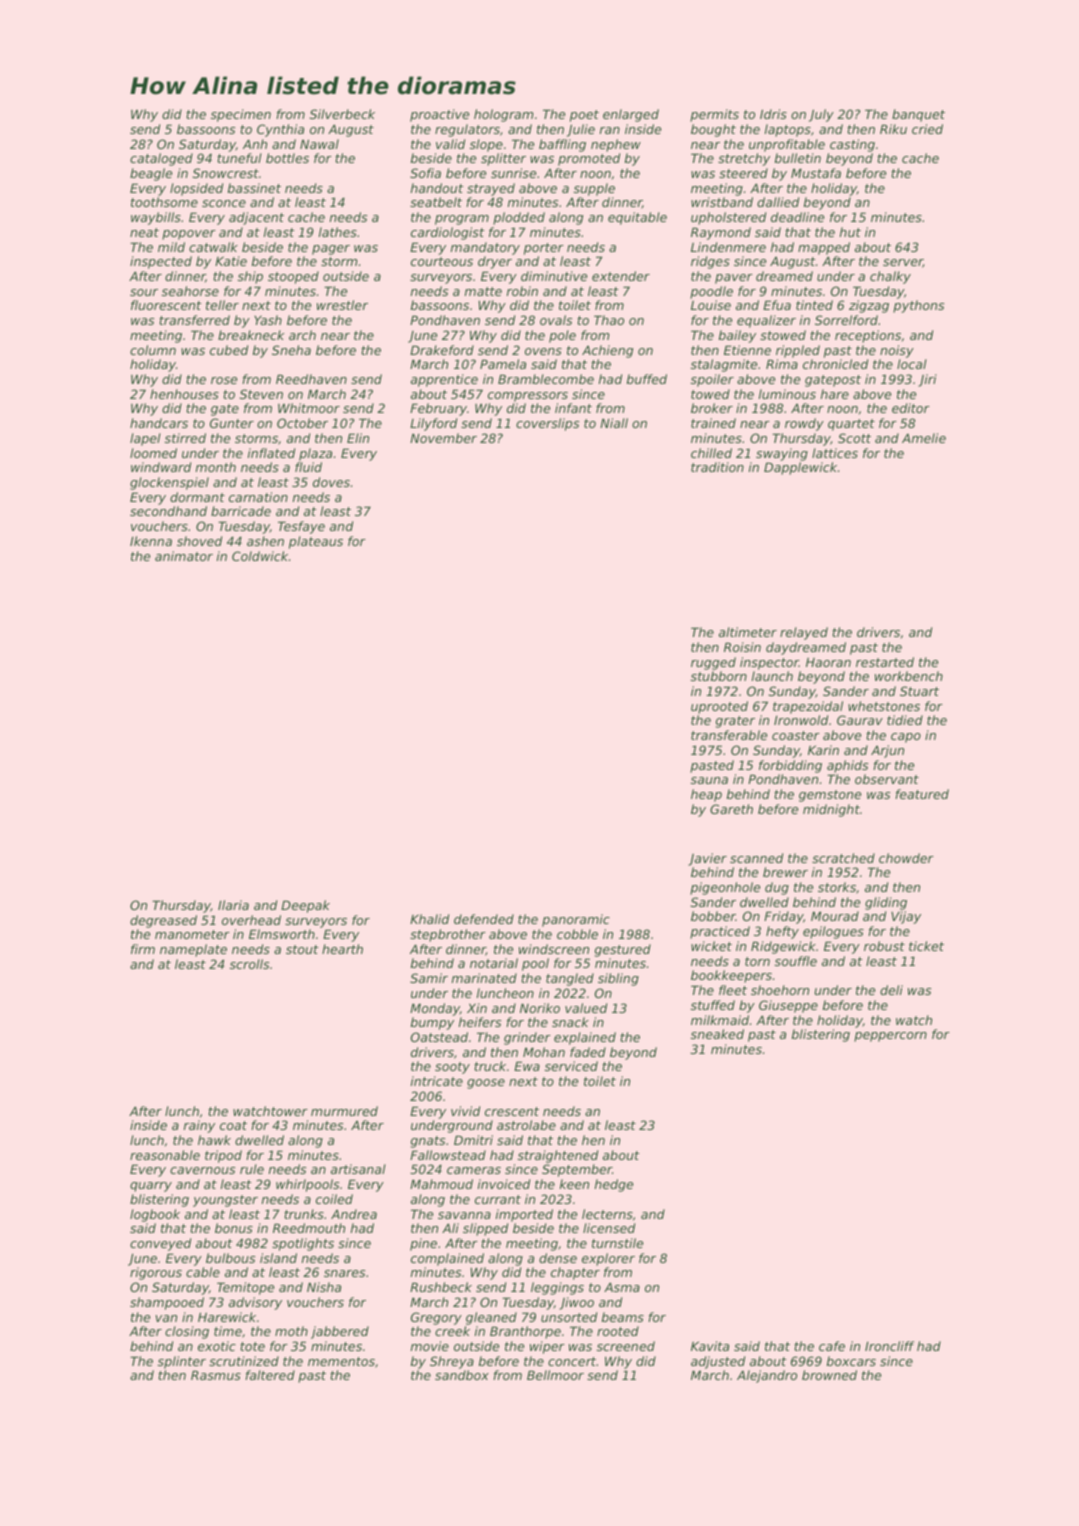  Describe the element at coordinates (184, 556) in the page. I see `animator` at that location.
